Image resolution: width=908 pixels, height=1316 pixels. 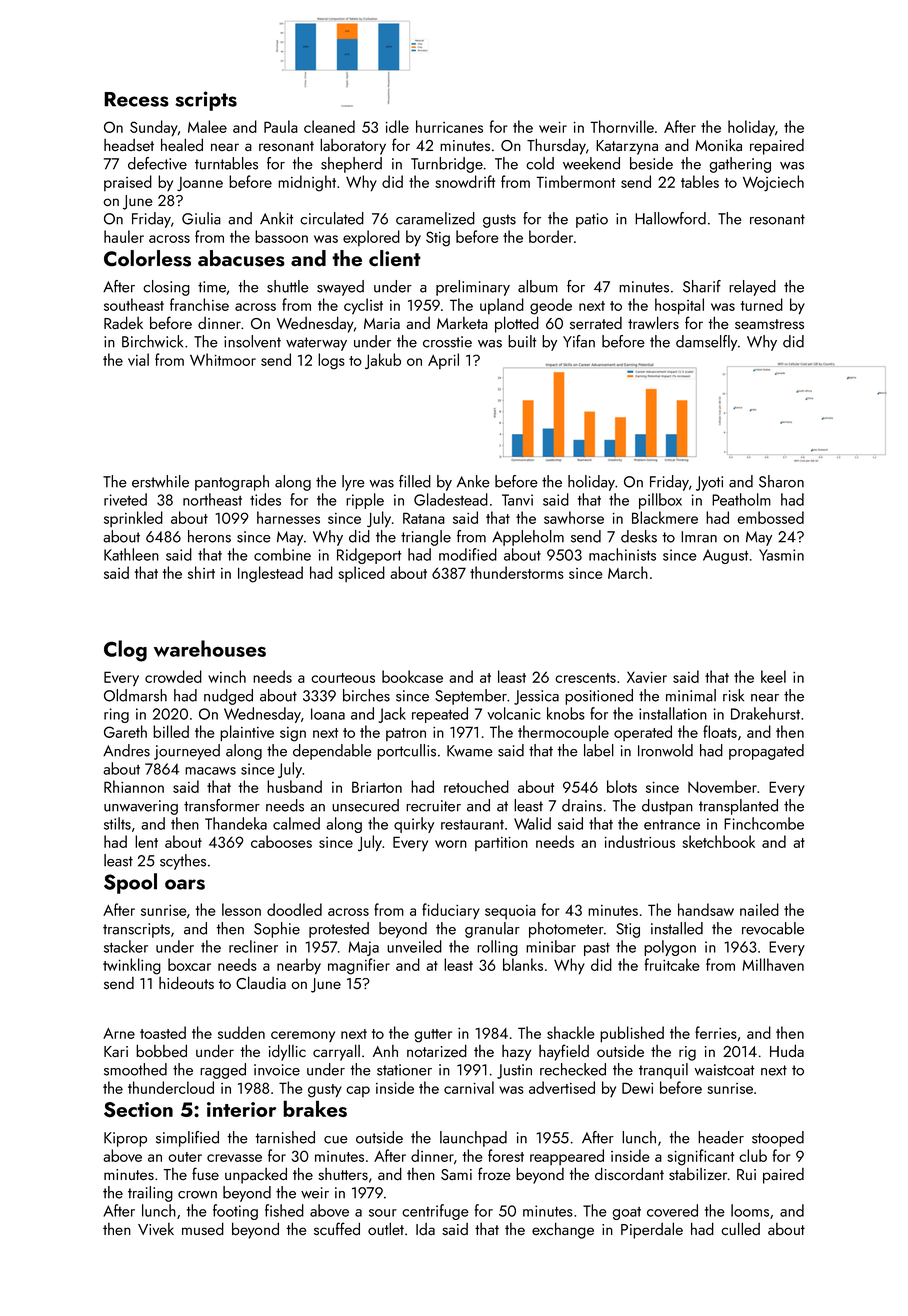 What do you see at coordinates (130, 883) in the screenshot?
I see `Spool` at bounding box center [130, 883].
